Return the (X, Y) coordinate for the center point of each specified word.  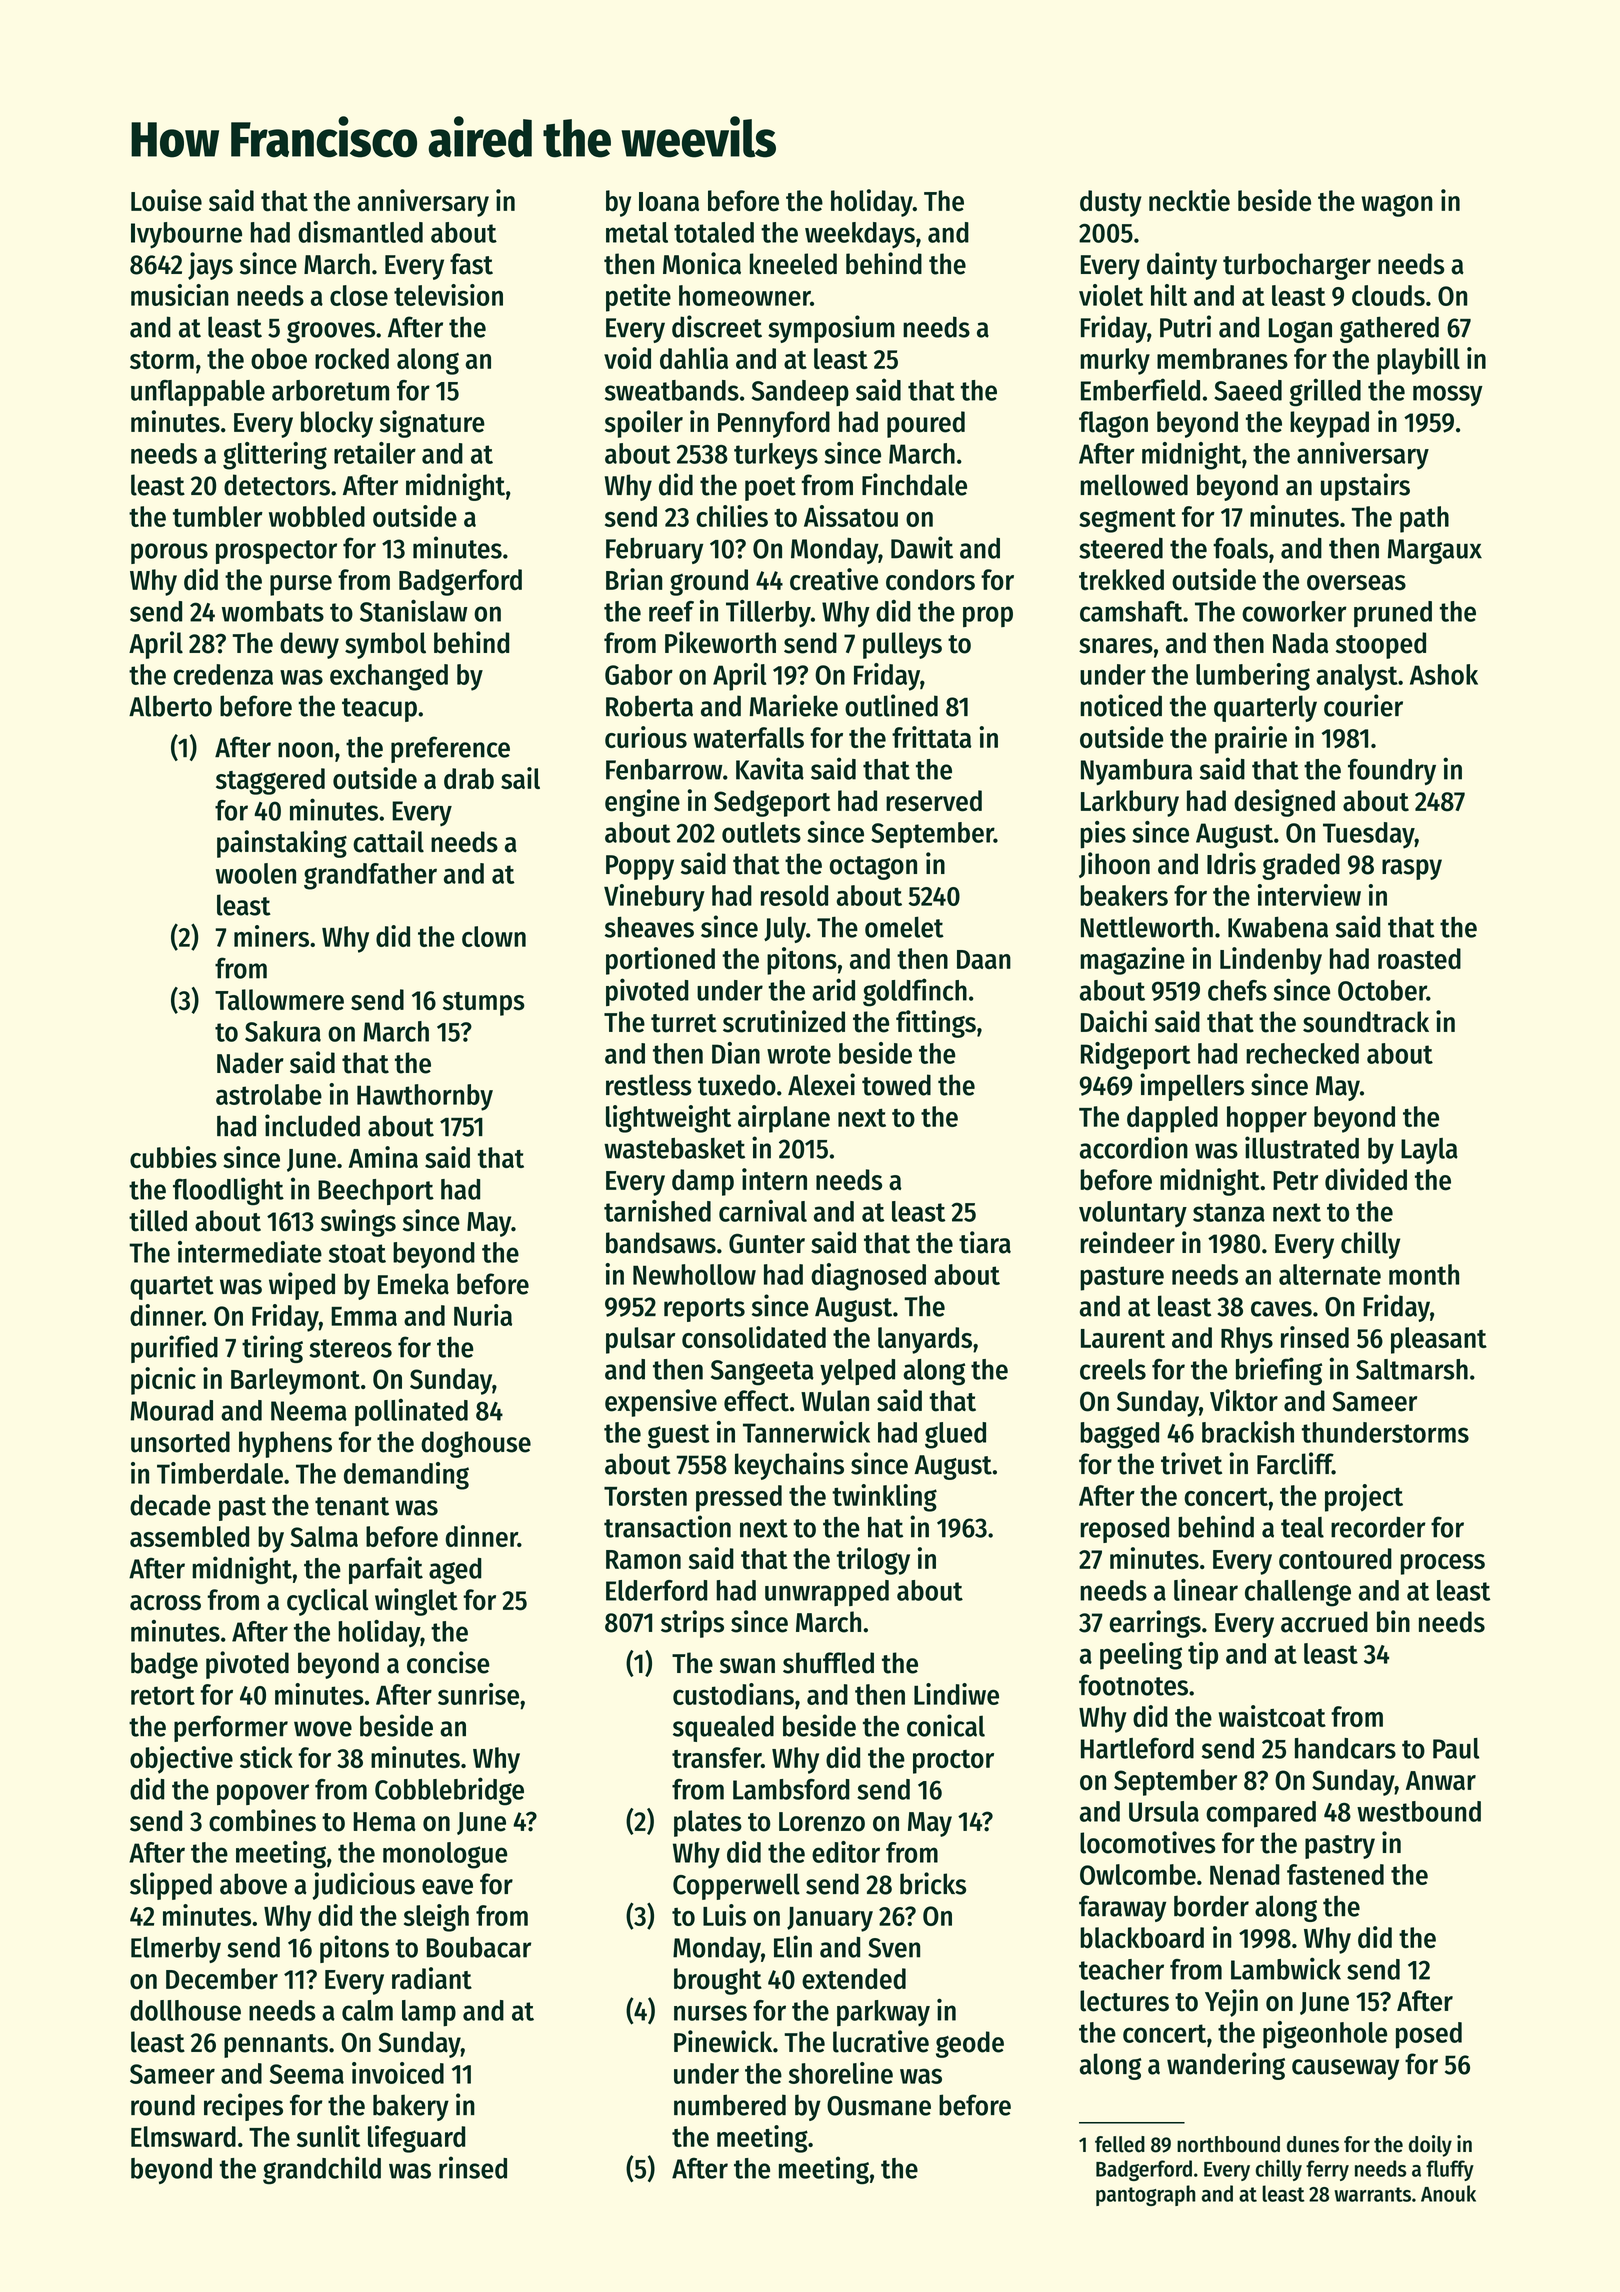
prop (988, 616)
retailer (375, 453)
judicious (363, 1886)
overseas (1356, 582)
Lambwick (1286, 1968)
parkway (883, 2013)
